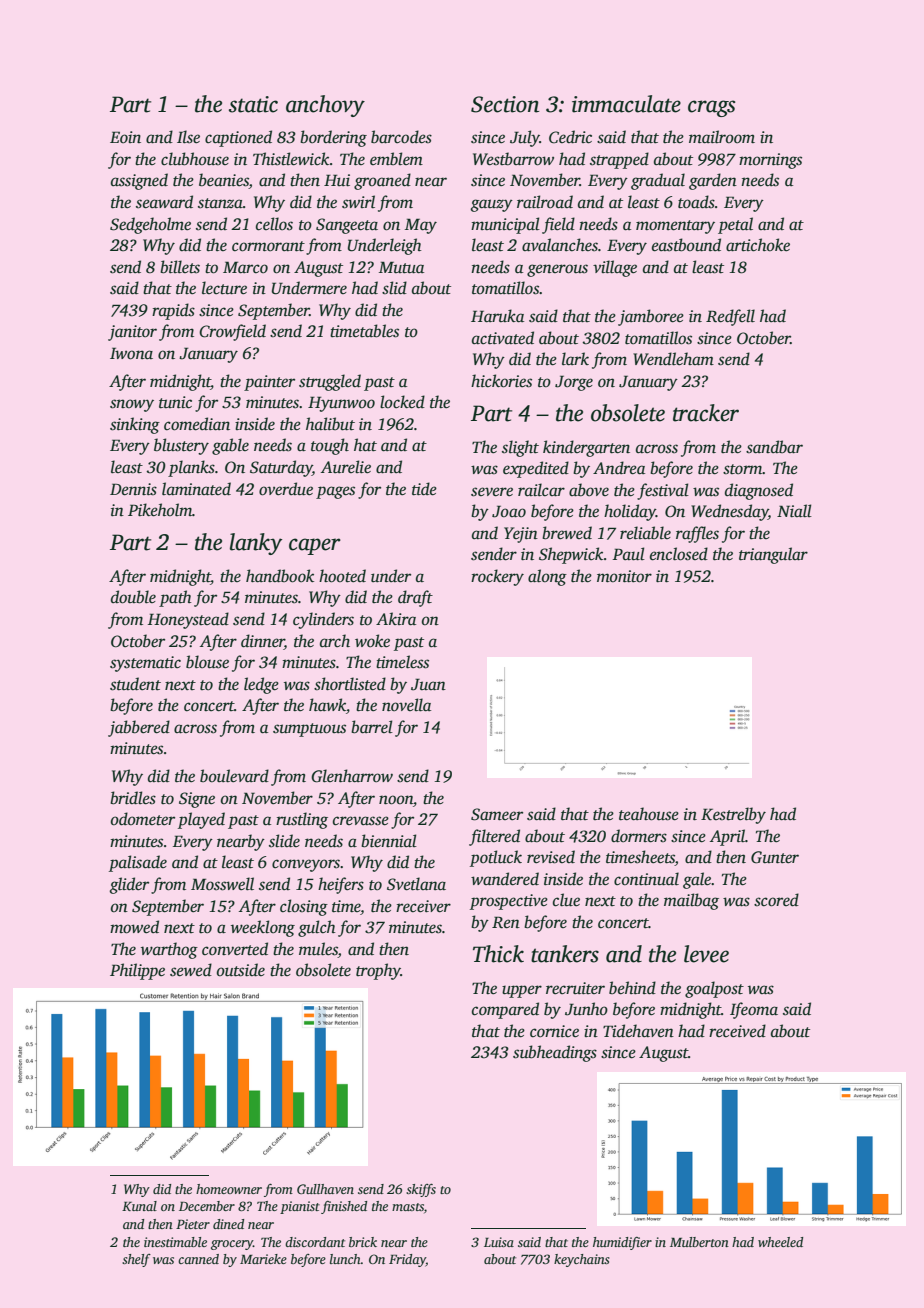  What do you see at coordinates (706, 413) in the screenshot?
I see `tracker` at bounding box center [706, 413].
